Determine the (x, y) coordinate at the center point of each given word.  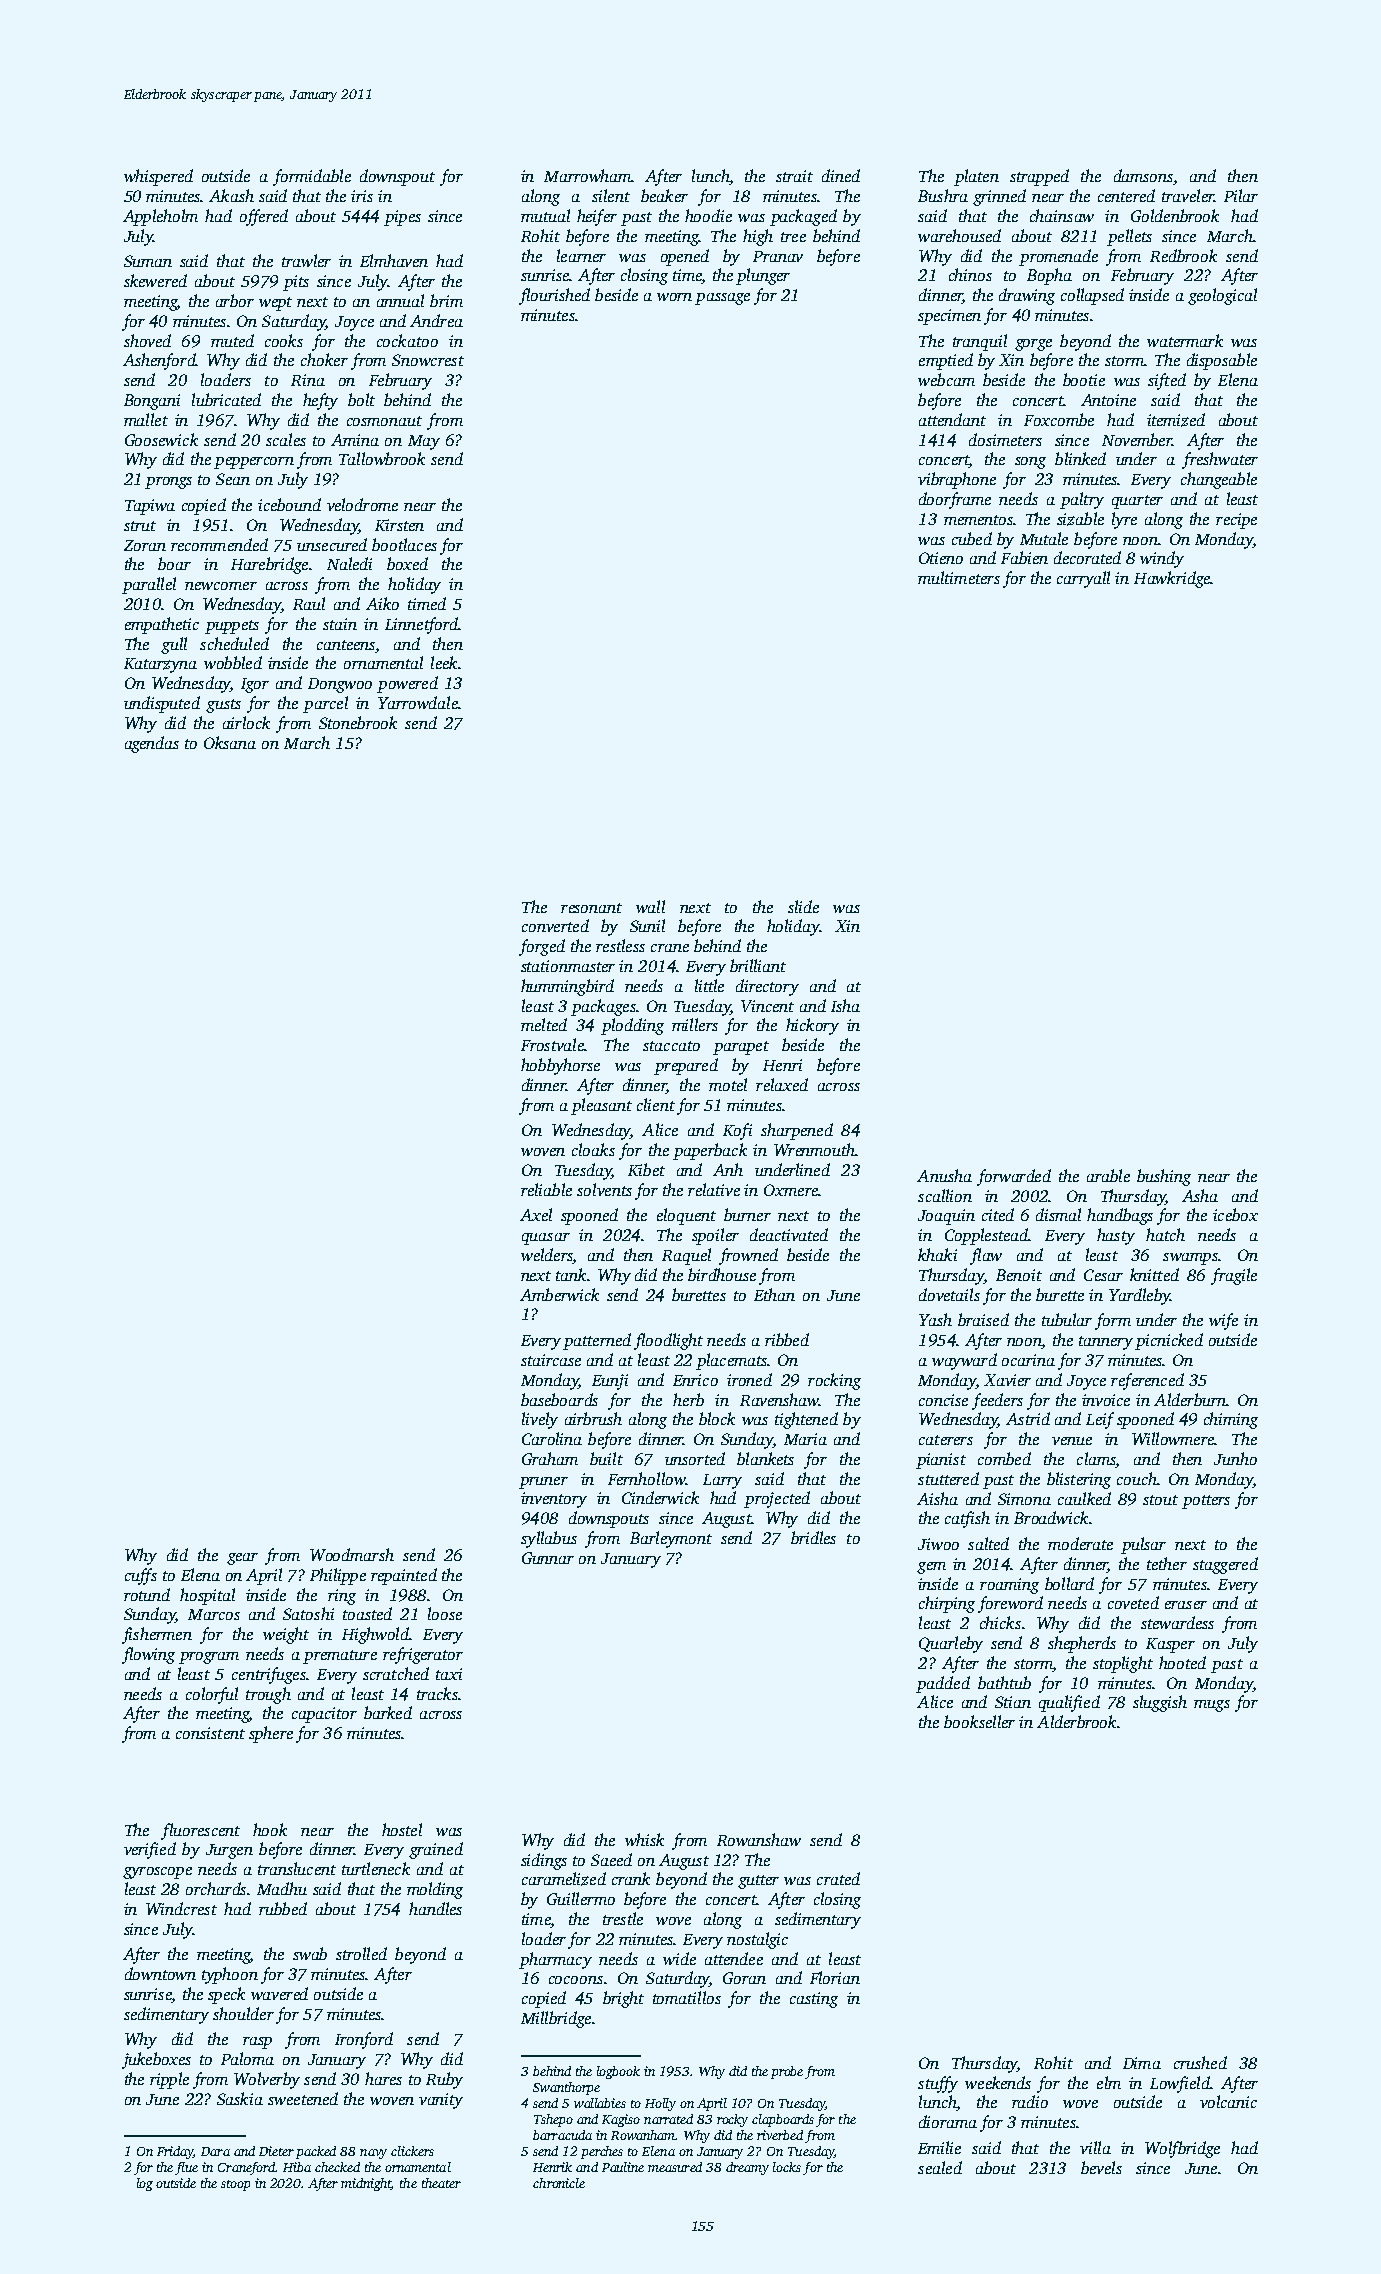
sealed (940, 2167)
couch (1137, 1478)
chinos (970, 274)
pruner (543, 1483)
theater (441, 2183)
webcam (946, 379)
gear (242, 1559)
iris (362, 196)
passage (722, 299)
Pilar (1241, 195)
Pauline (623, 2167)
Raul (309, 603)
